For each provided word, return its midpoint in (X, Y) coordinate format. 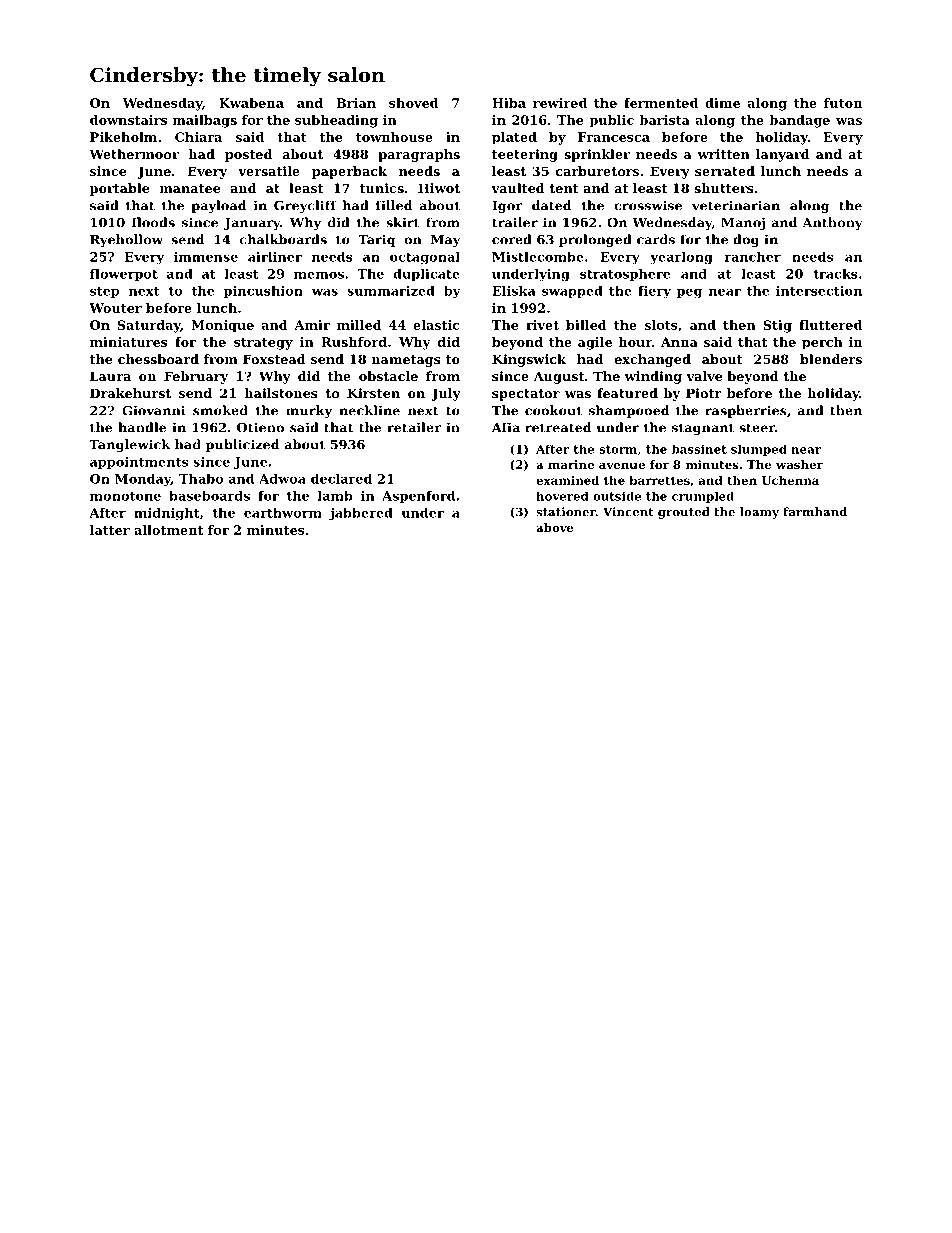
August (558, 377)
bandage (800, 121)
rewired (560, 103)
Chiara (198, 137)
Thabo (201, 478)
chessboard (158, 359)
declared (341, 478)
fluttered (830, 325)
